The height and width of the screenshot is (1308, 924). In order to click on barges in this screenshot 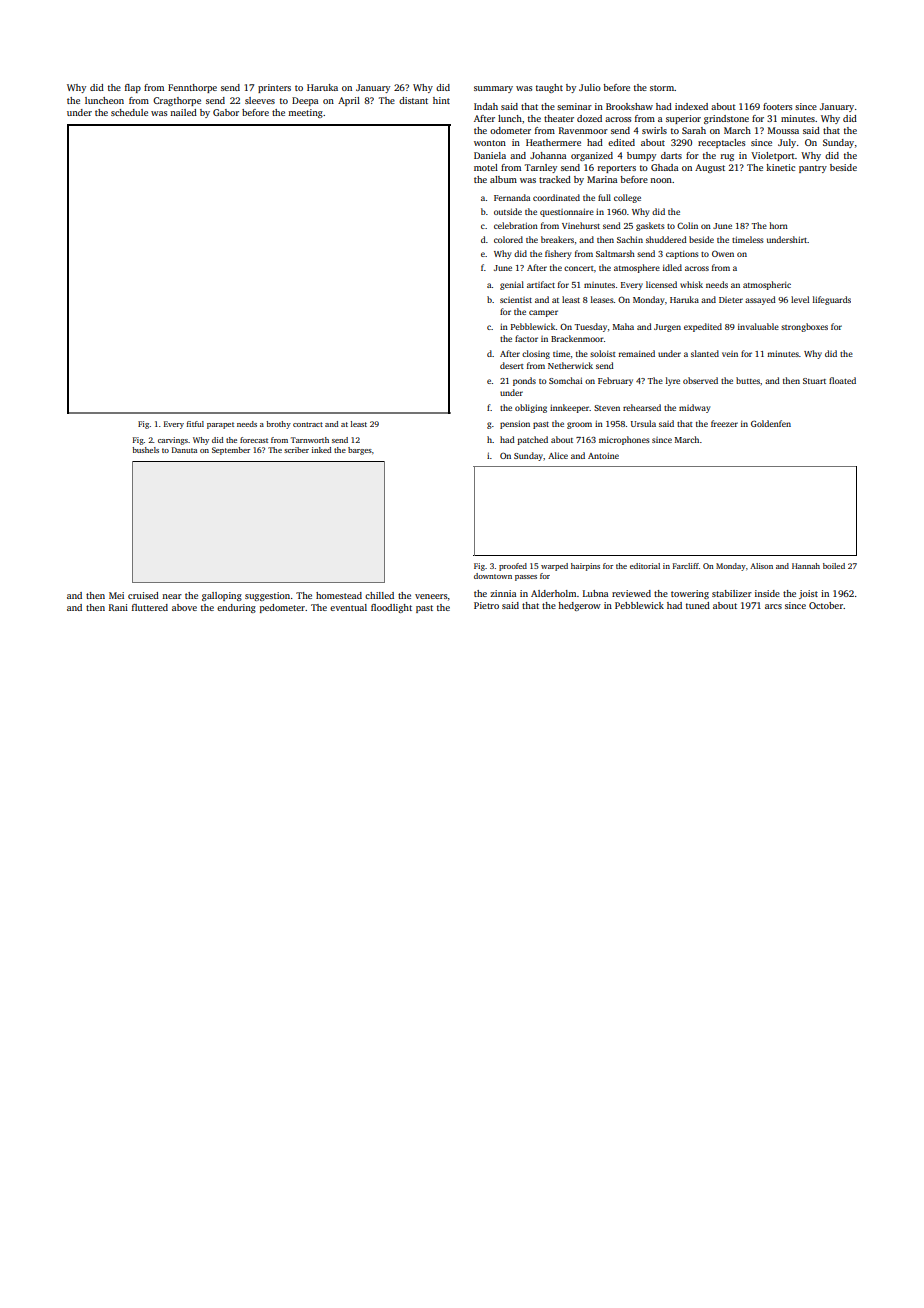, I will do `click(360, 451)`.
